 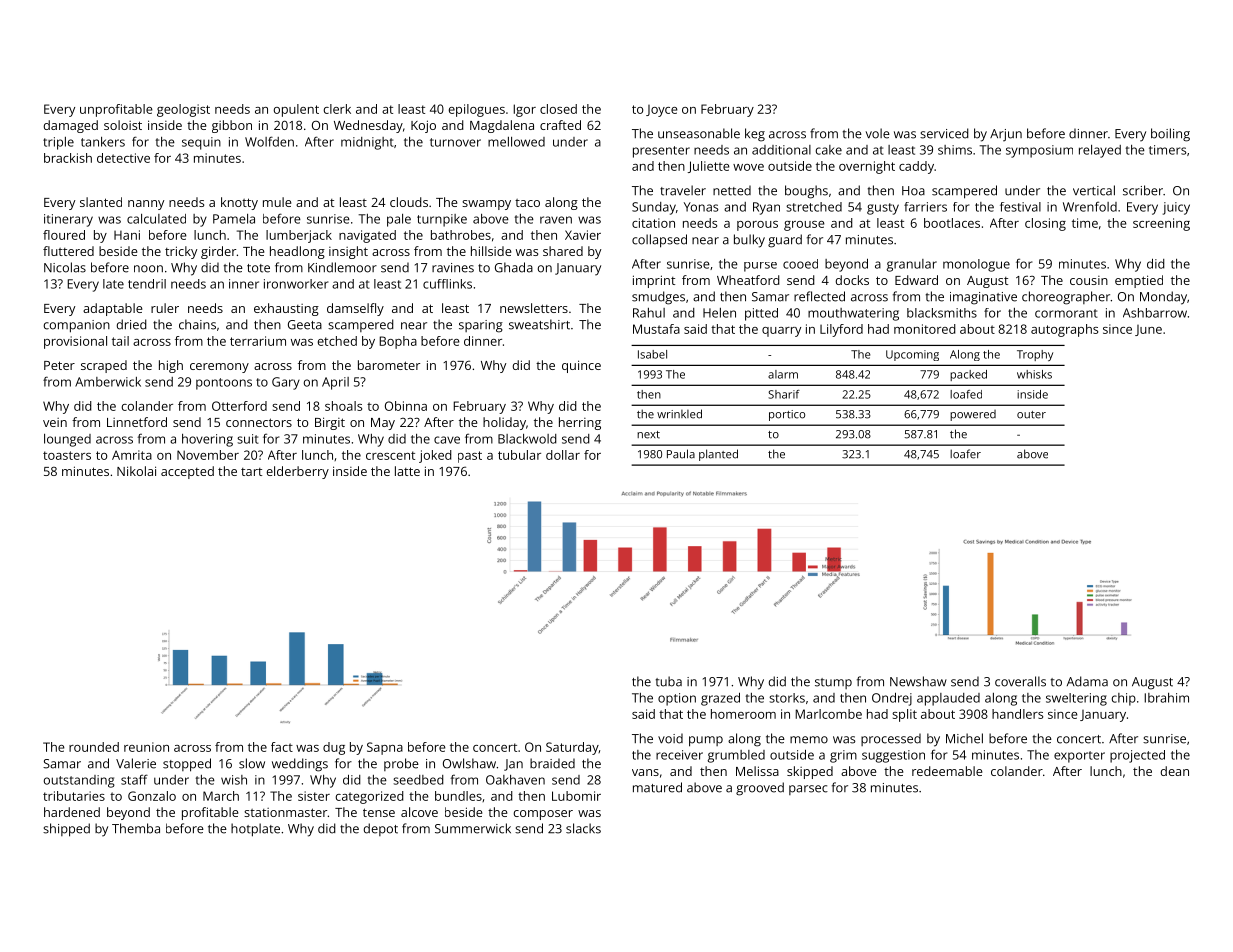 I want to click on tuba, so click(x=669, y=681).
